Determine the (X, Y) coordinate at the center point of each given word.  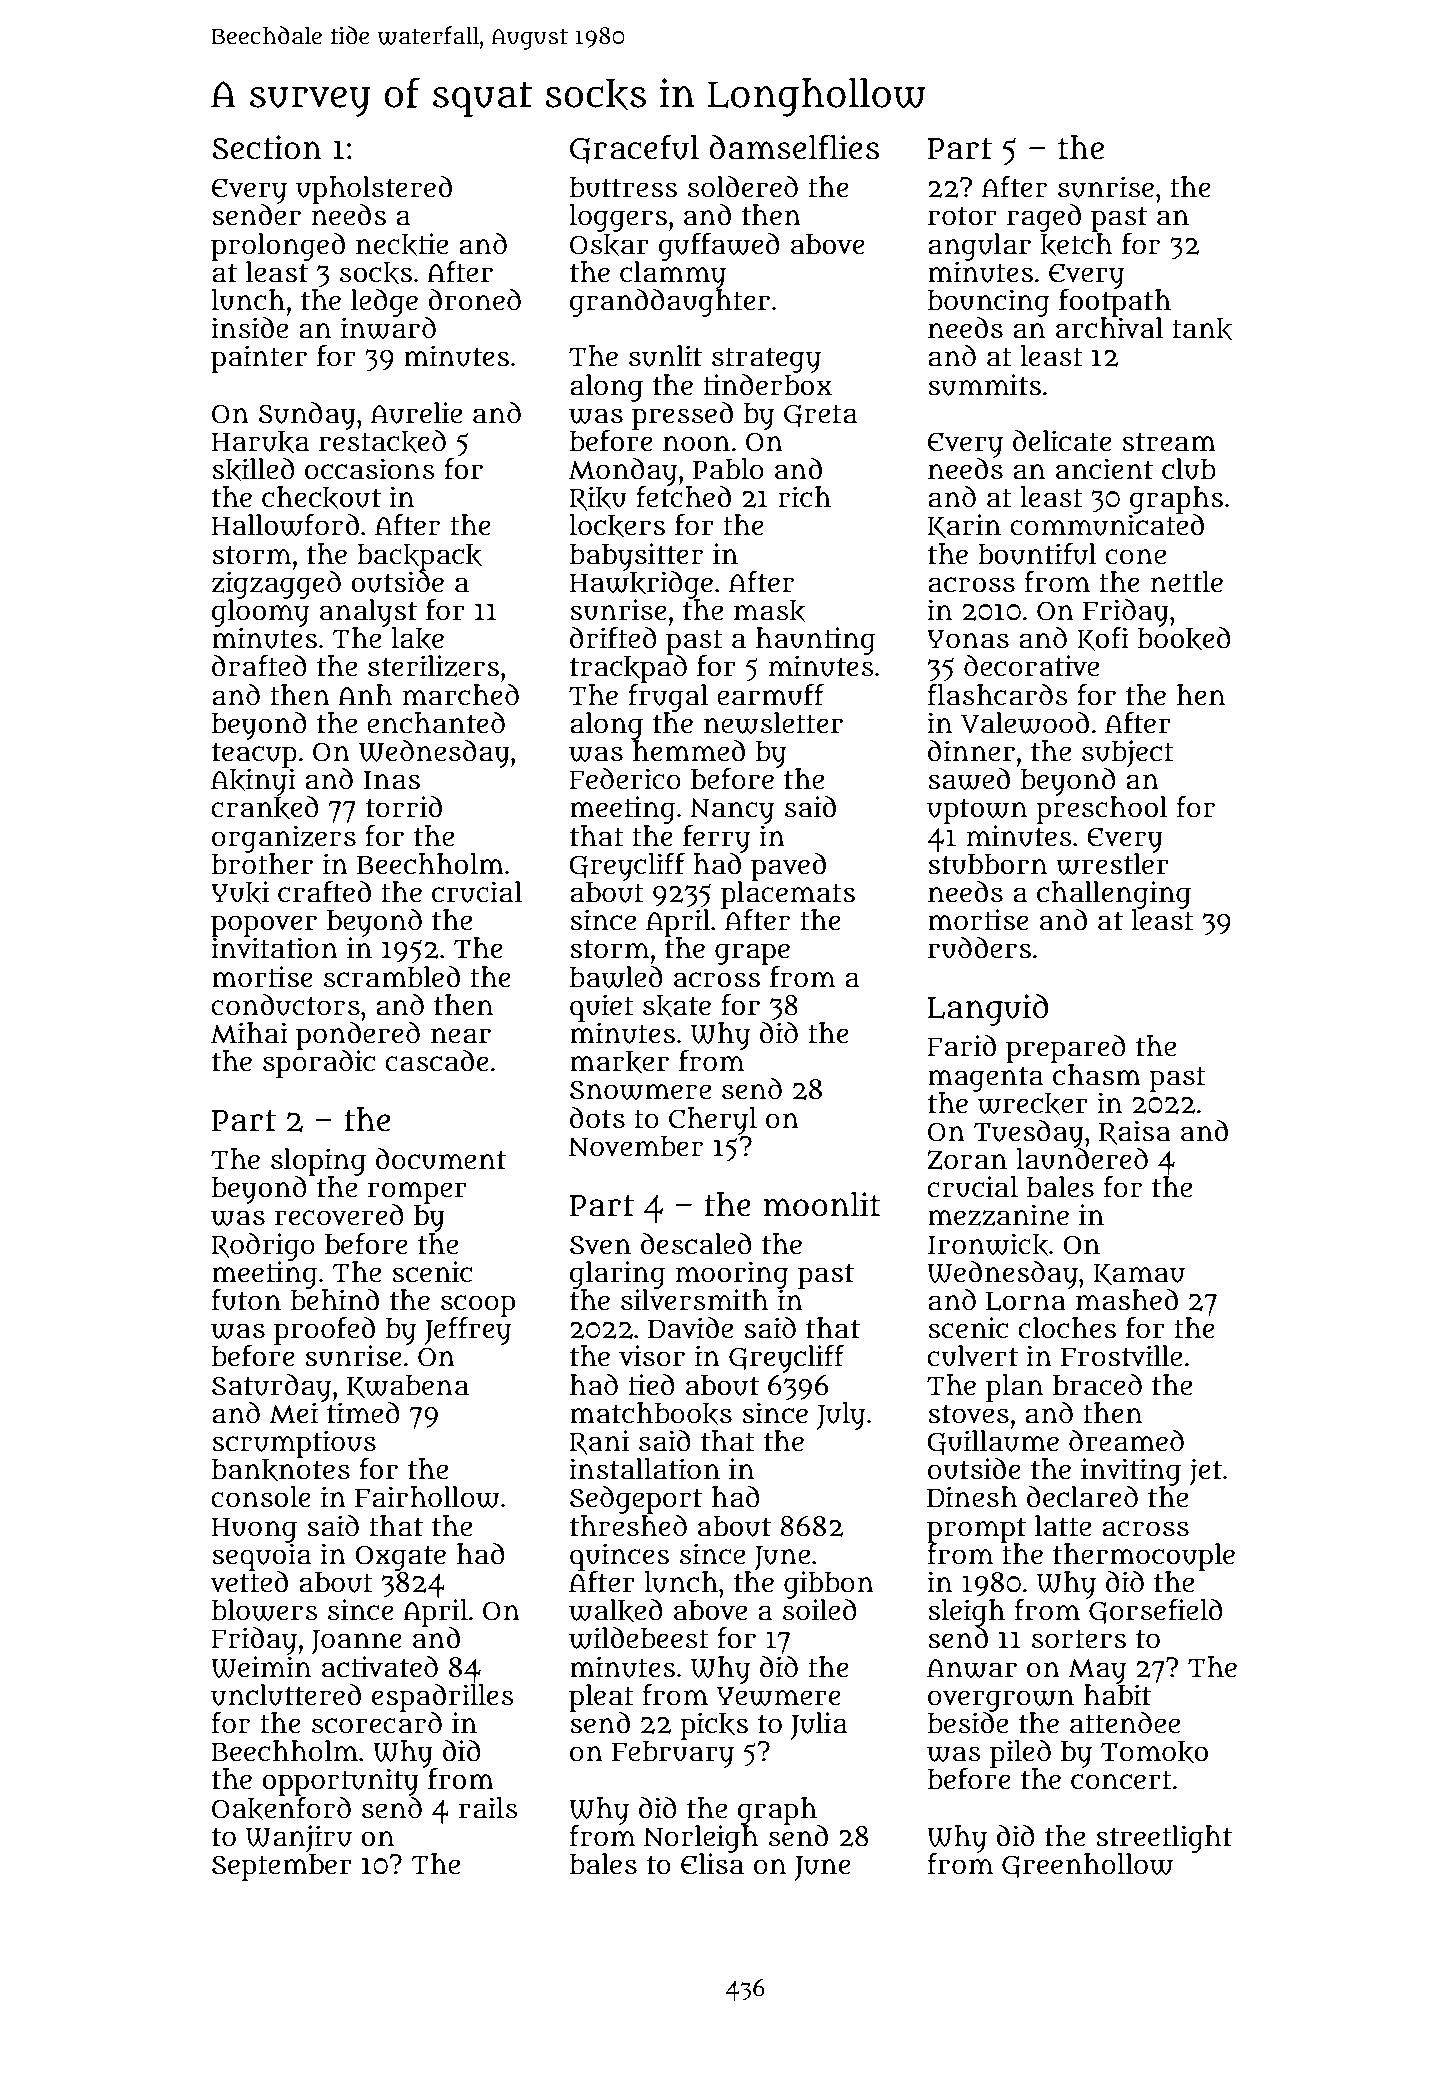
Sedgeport (636, 1500)
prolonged (278, 247)
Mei (293, 1413)
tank (1202, 329)
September (282, 1867)
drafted (259, 666)
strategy (766, 360)
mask (770, 611)
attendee (1125, 1723)
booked (1184, 639)
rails (488, 1808)
